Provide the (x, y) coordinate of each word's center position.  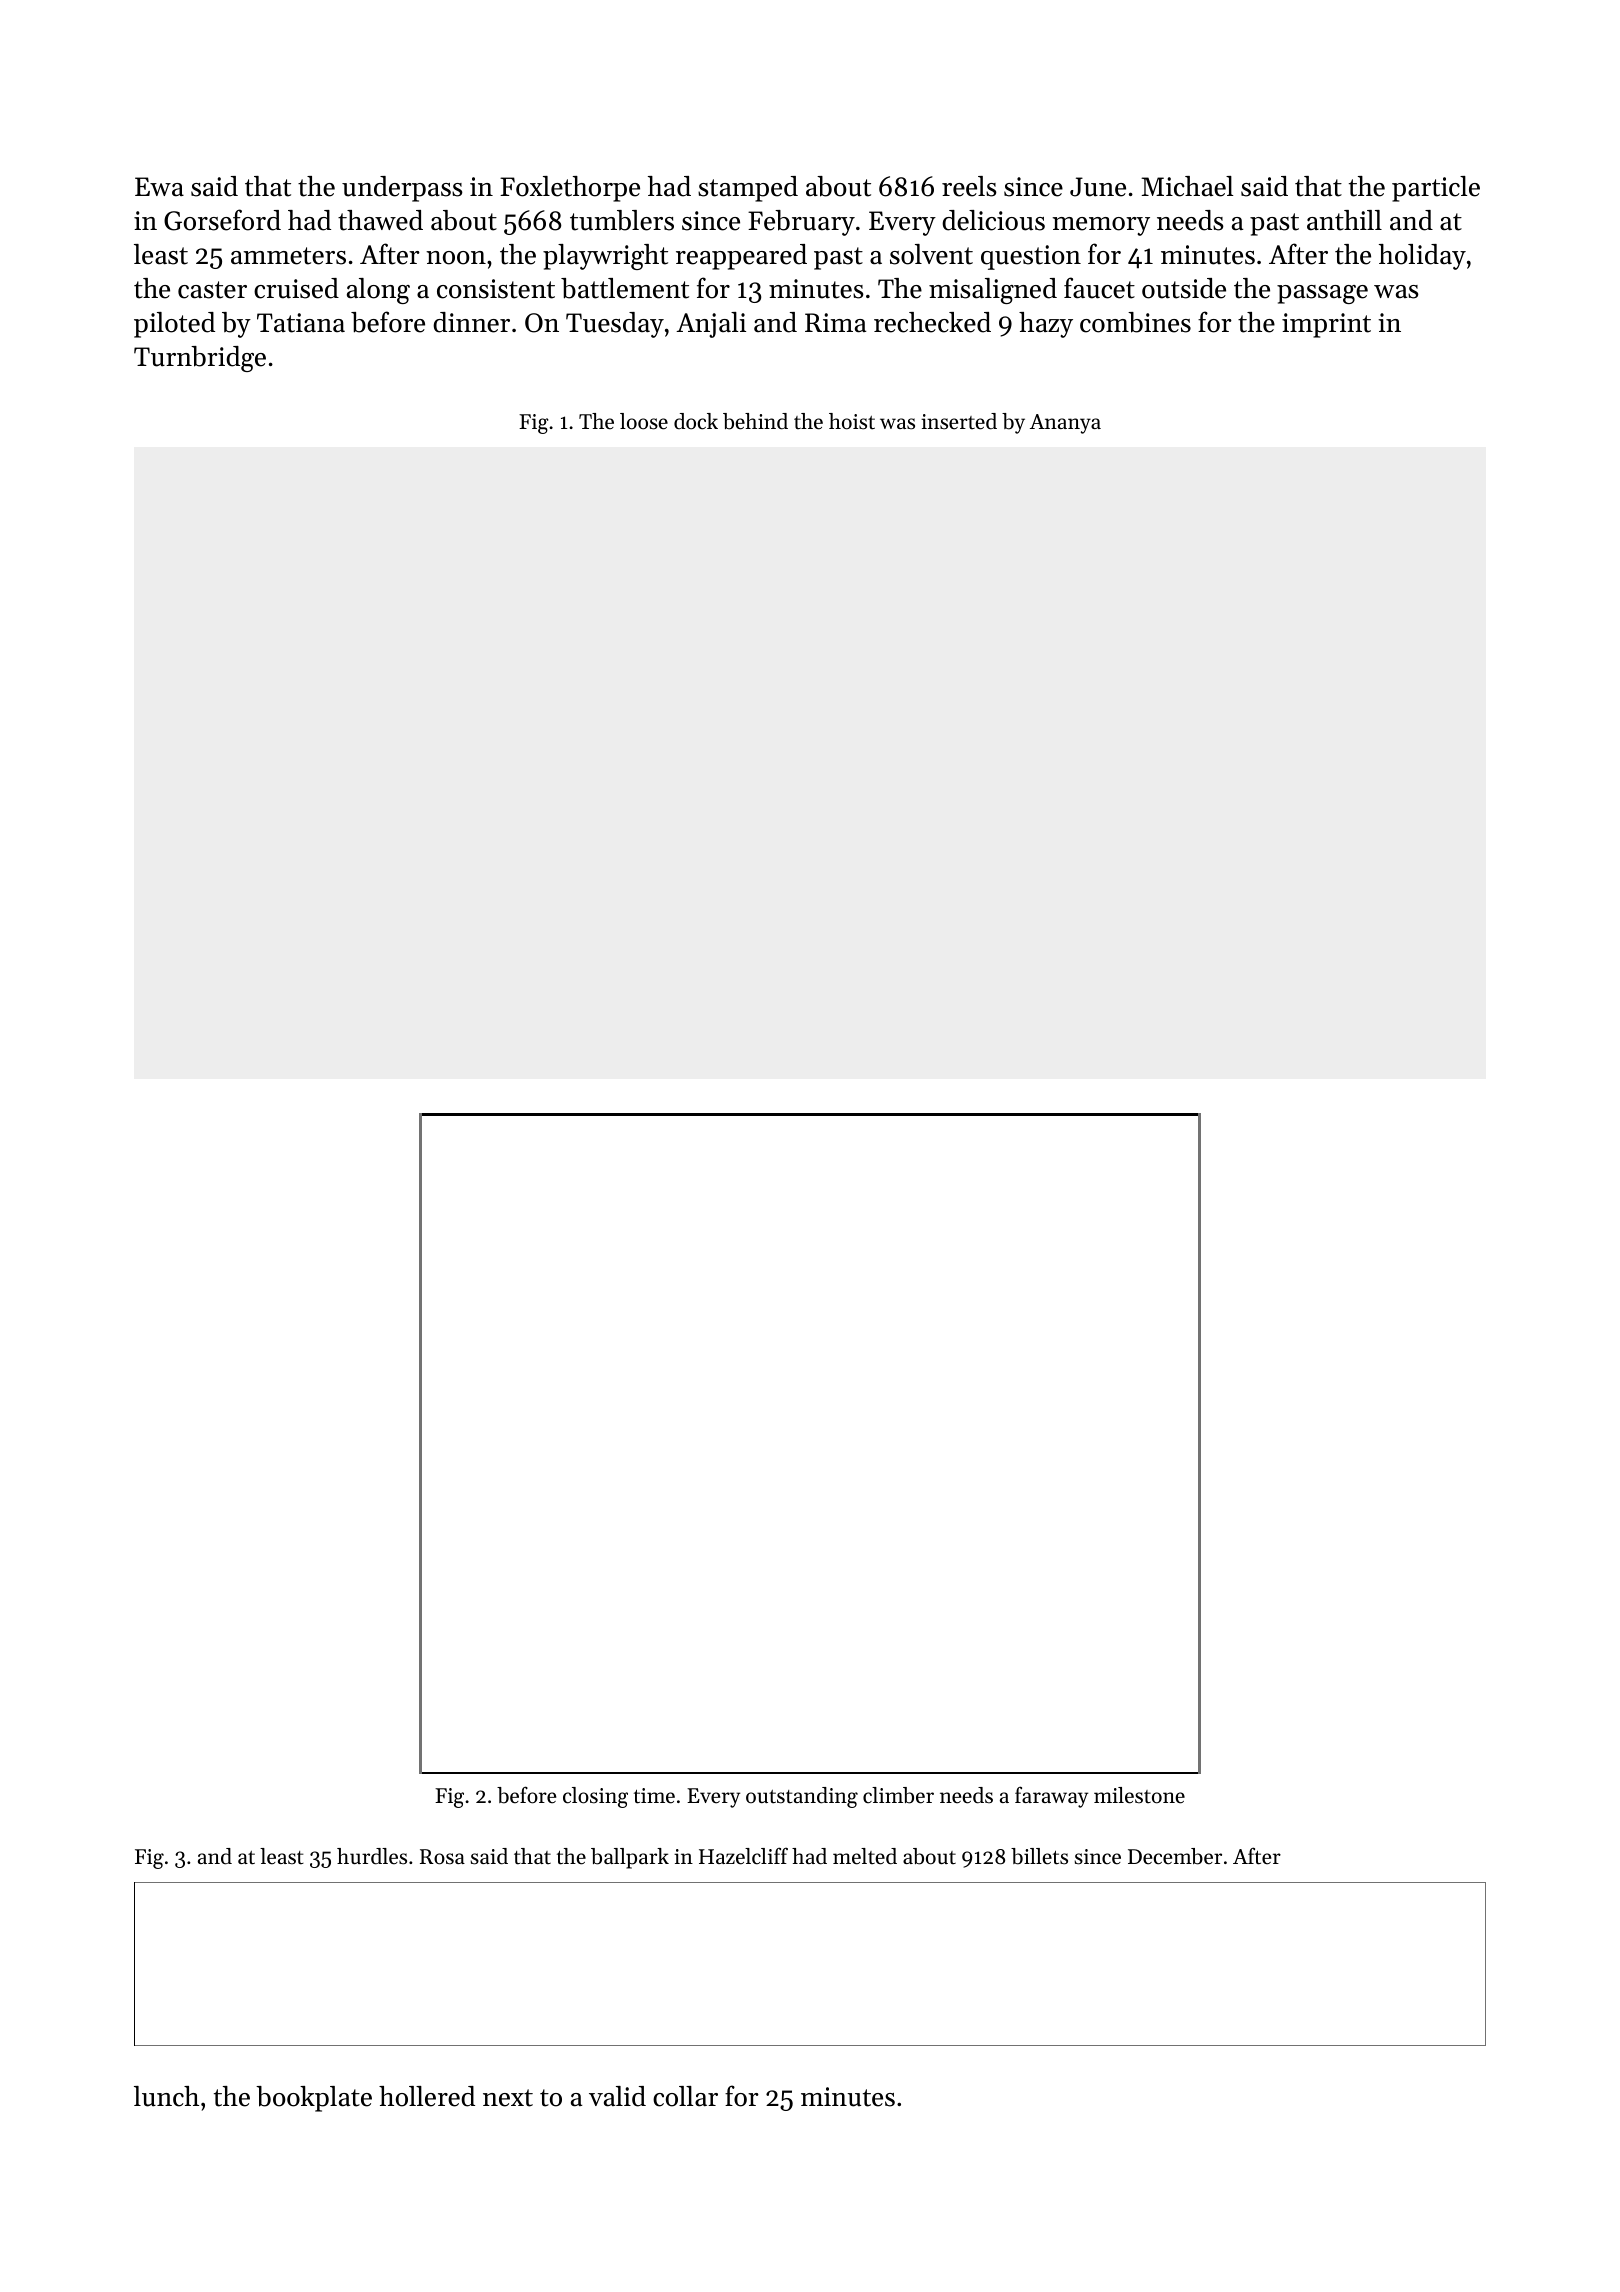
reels (969, 186)
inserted (959, 421)
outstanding (802, 1797)
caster (212, 290)
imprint (1326, 325)
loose (644, 421)
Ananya (1065, 424)
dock (696, 421)
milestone (1139, 1795)
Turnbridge (200, 359)
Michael (1187, 186)
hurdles (372, 1856)
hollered (427, 2096)
